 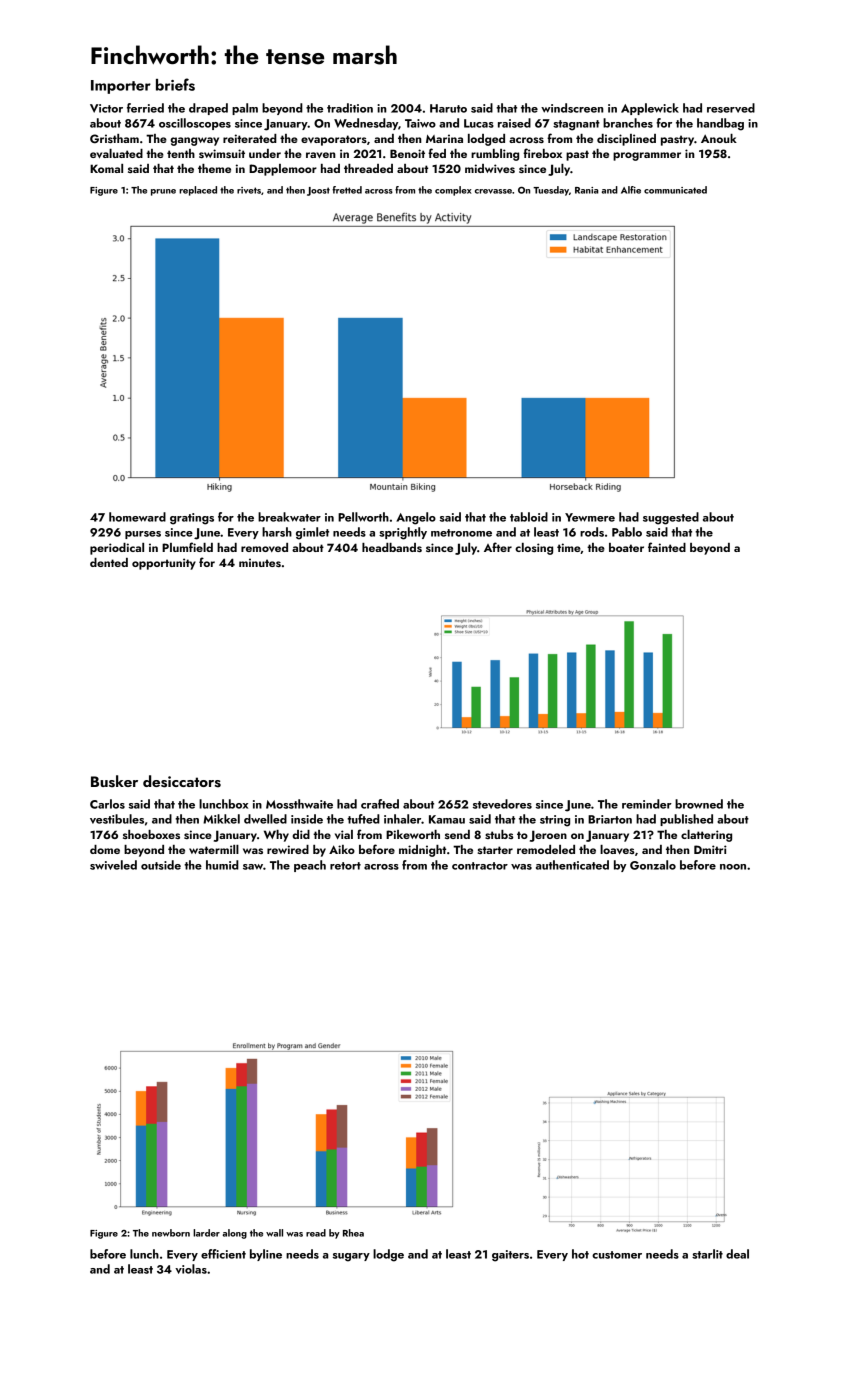 I want to click on wall, so click(x=274, y=1233).
